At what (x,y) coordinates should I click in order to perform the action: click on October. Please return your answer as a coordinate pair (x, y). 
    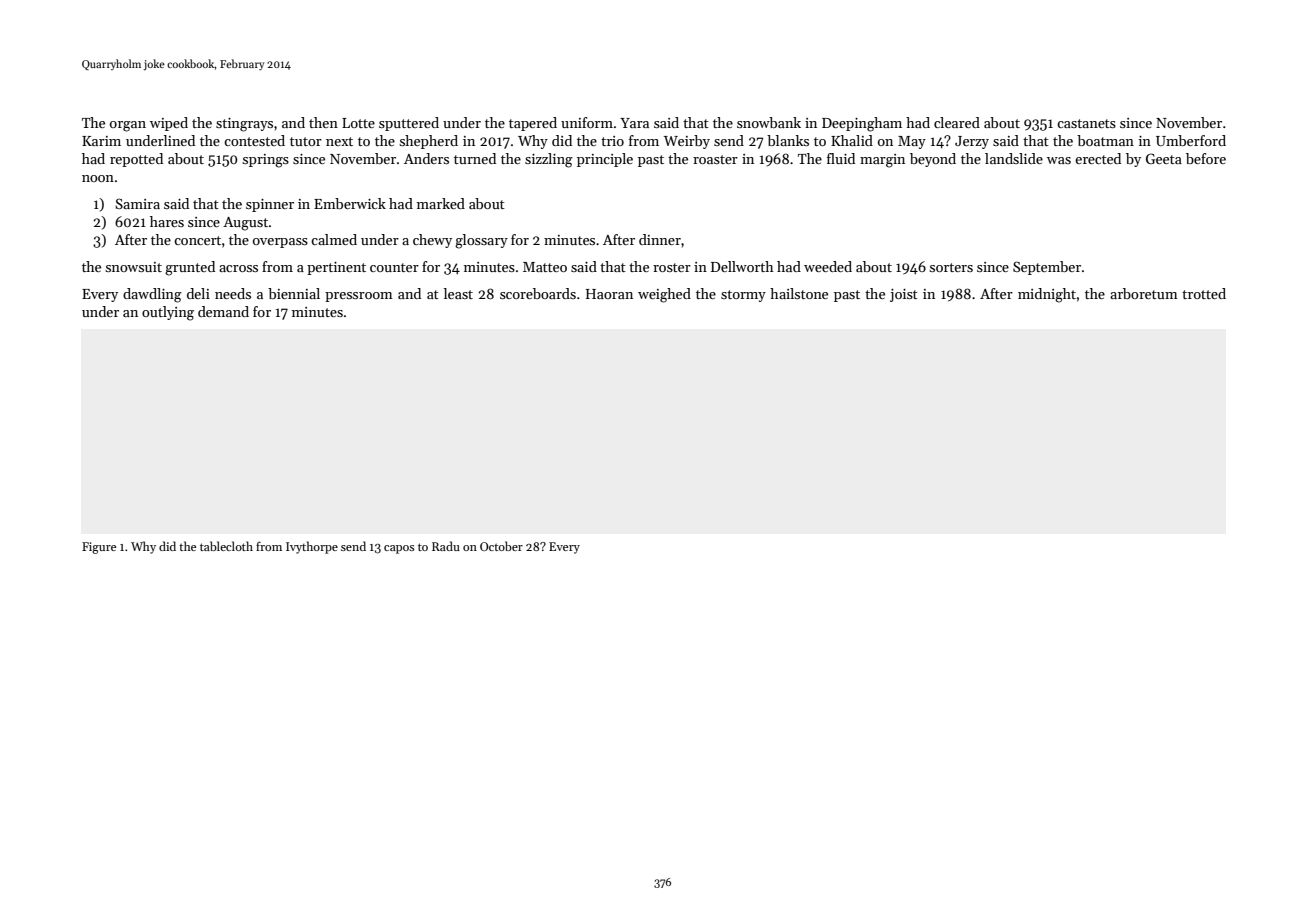
    Looking at the image, I should click on (501, 546).
